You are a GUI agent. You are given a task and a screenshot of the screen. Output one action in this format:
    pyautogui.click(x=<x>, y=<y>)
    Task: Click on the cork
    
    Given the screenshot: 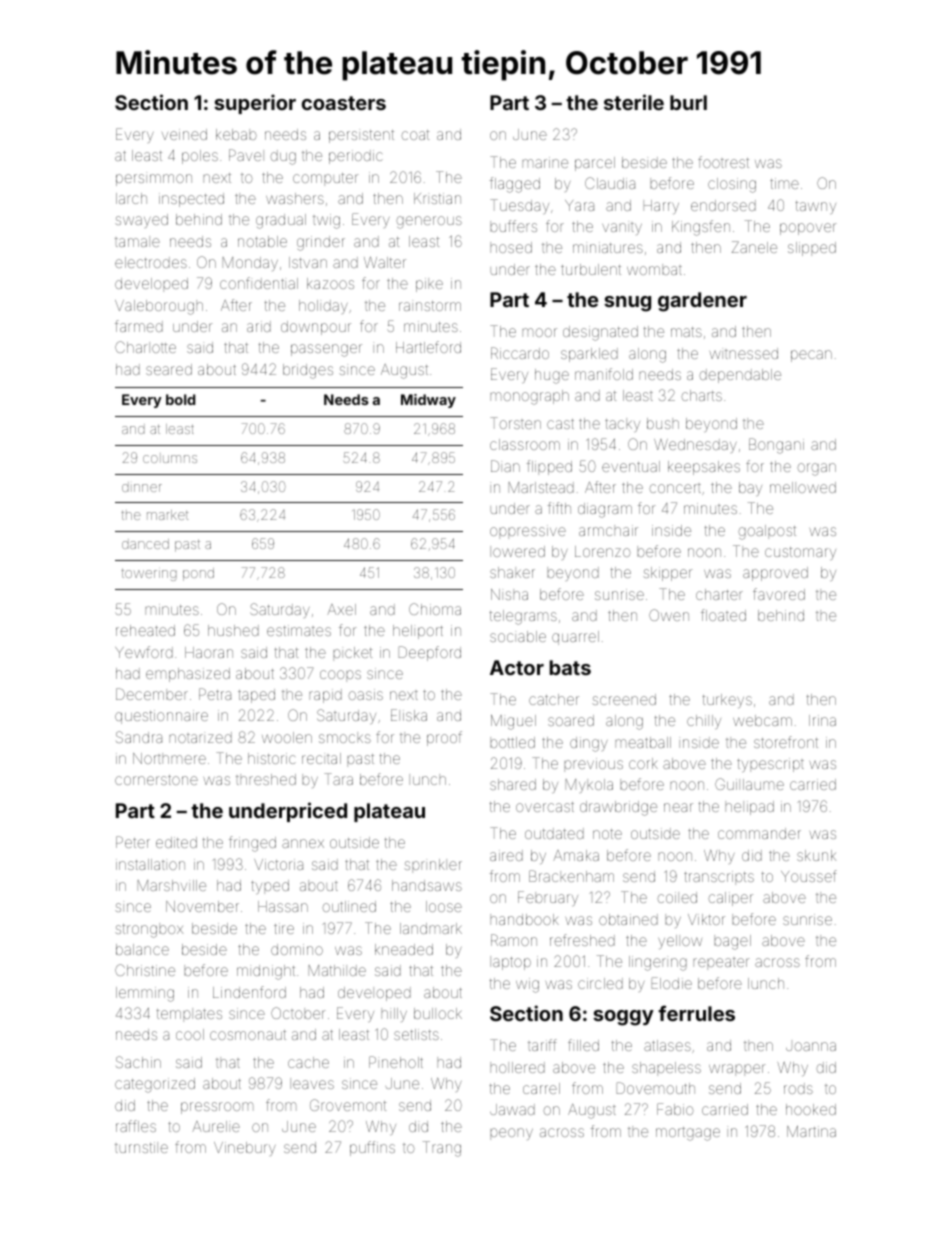 What is the action you would take?
    pyautogui.click(x=643, y=763)
